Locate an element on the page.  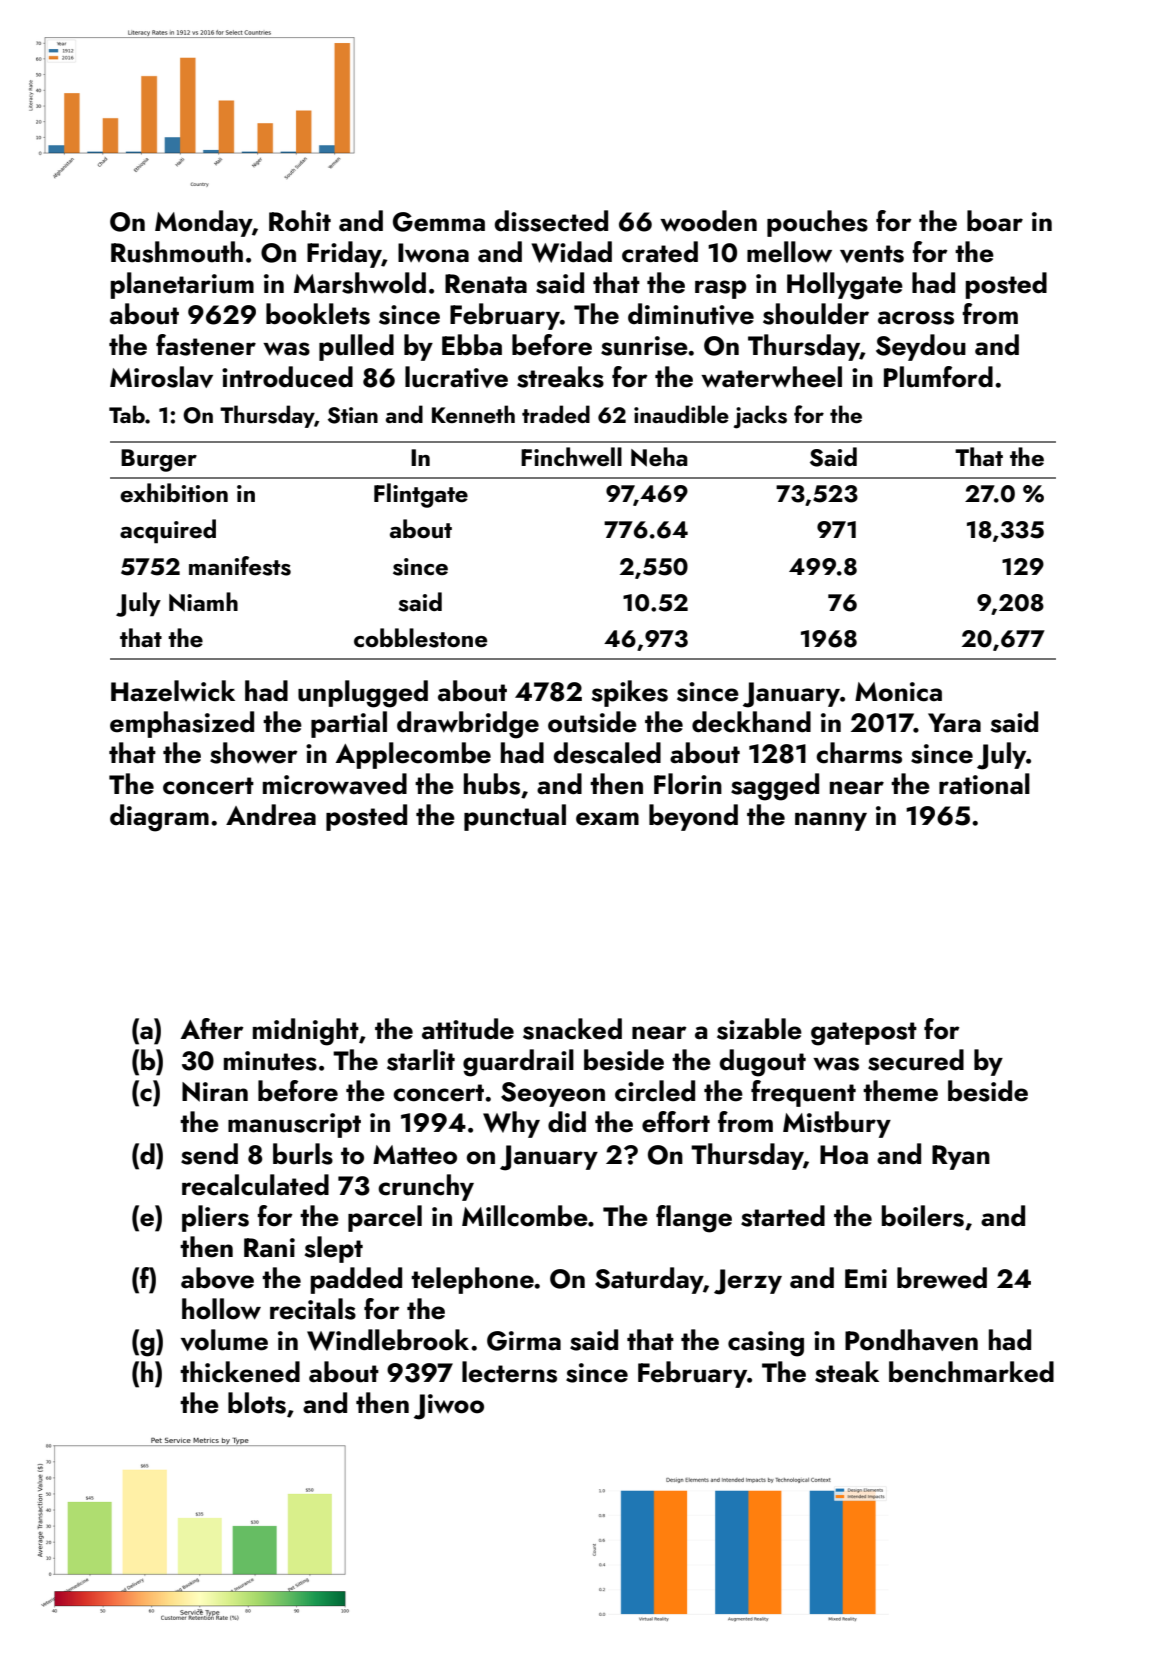
Neha is located at coordinates (659, 457).
